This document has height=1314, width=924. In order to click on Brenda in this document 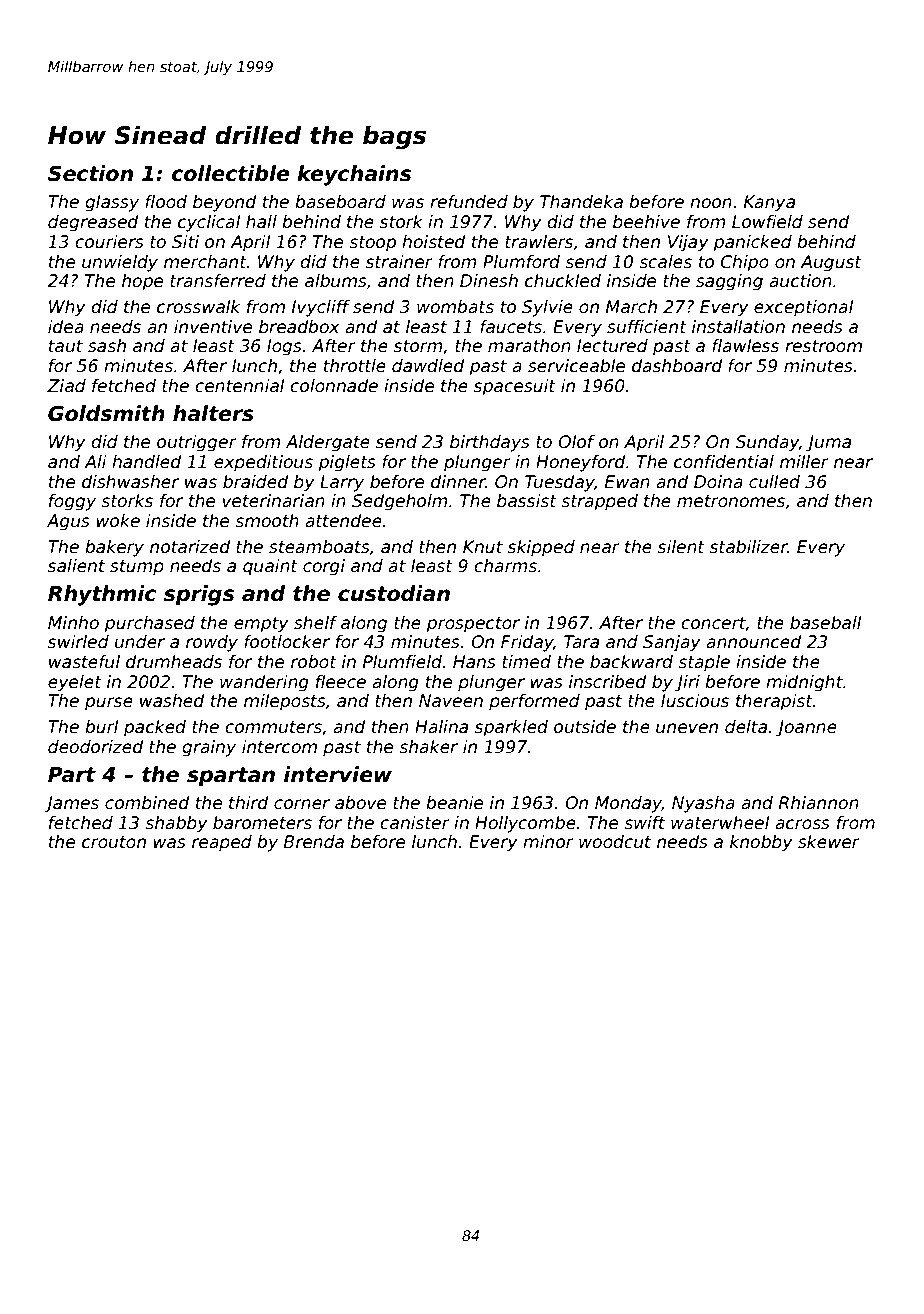, I will do `click(314, 842)`.
